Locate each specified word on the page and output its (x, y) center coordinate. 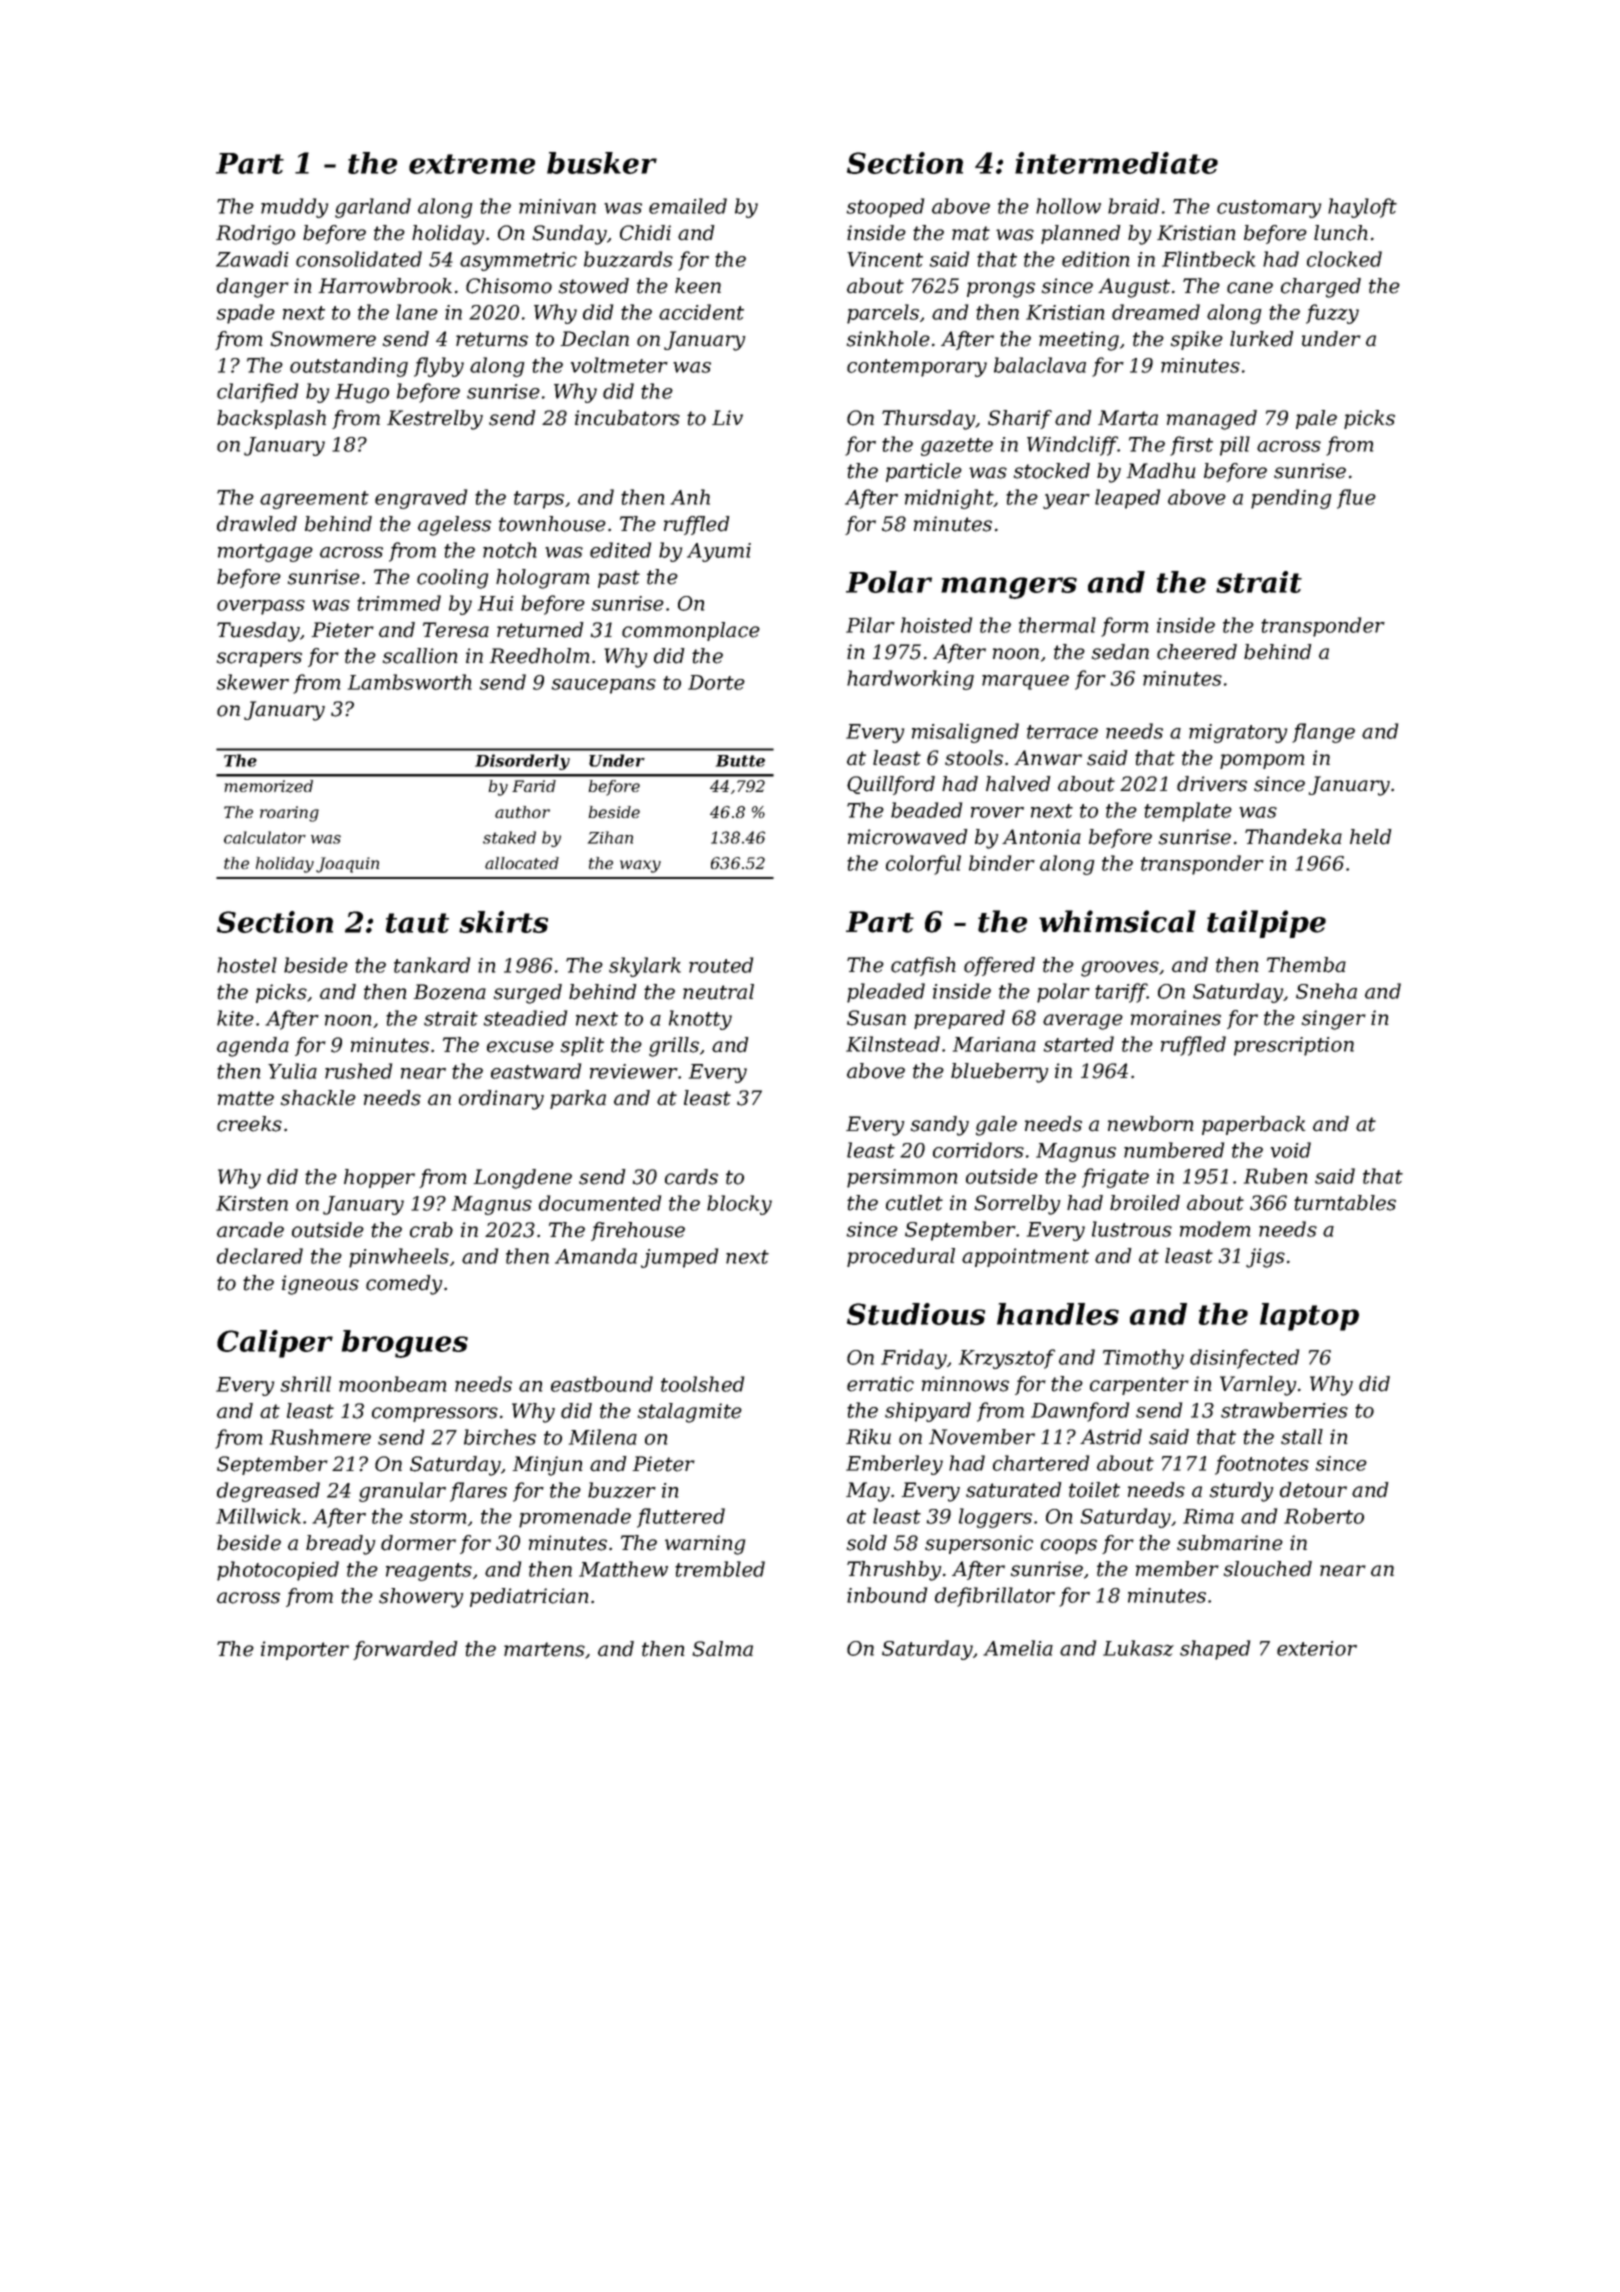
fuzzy (1332, 314)
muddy (294, 208)
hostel (247, 965)
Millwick (258, 1516)
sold (867, 1543)
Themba (1306, 965)
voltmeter (619, 365)
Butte (740, 761)
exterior (1317, 1648)
